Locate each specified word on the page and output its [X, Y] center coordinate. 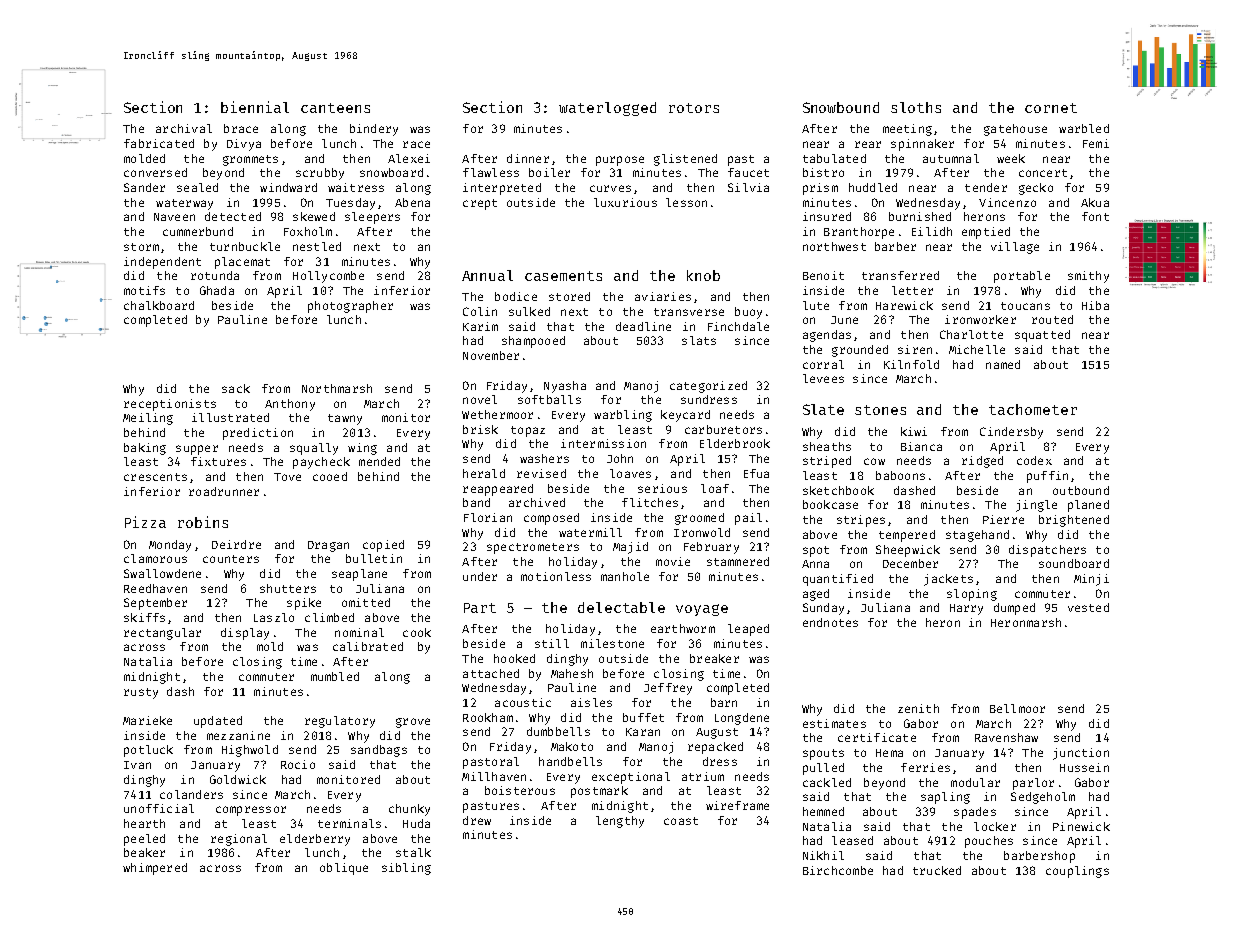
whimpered [155, 869]
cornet [1051, 108]
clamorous [155, 558]
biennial [255, 107]
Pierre [1003, 519]
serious [662, 488]
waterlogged [607, 109]
